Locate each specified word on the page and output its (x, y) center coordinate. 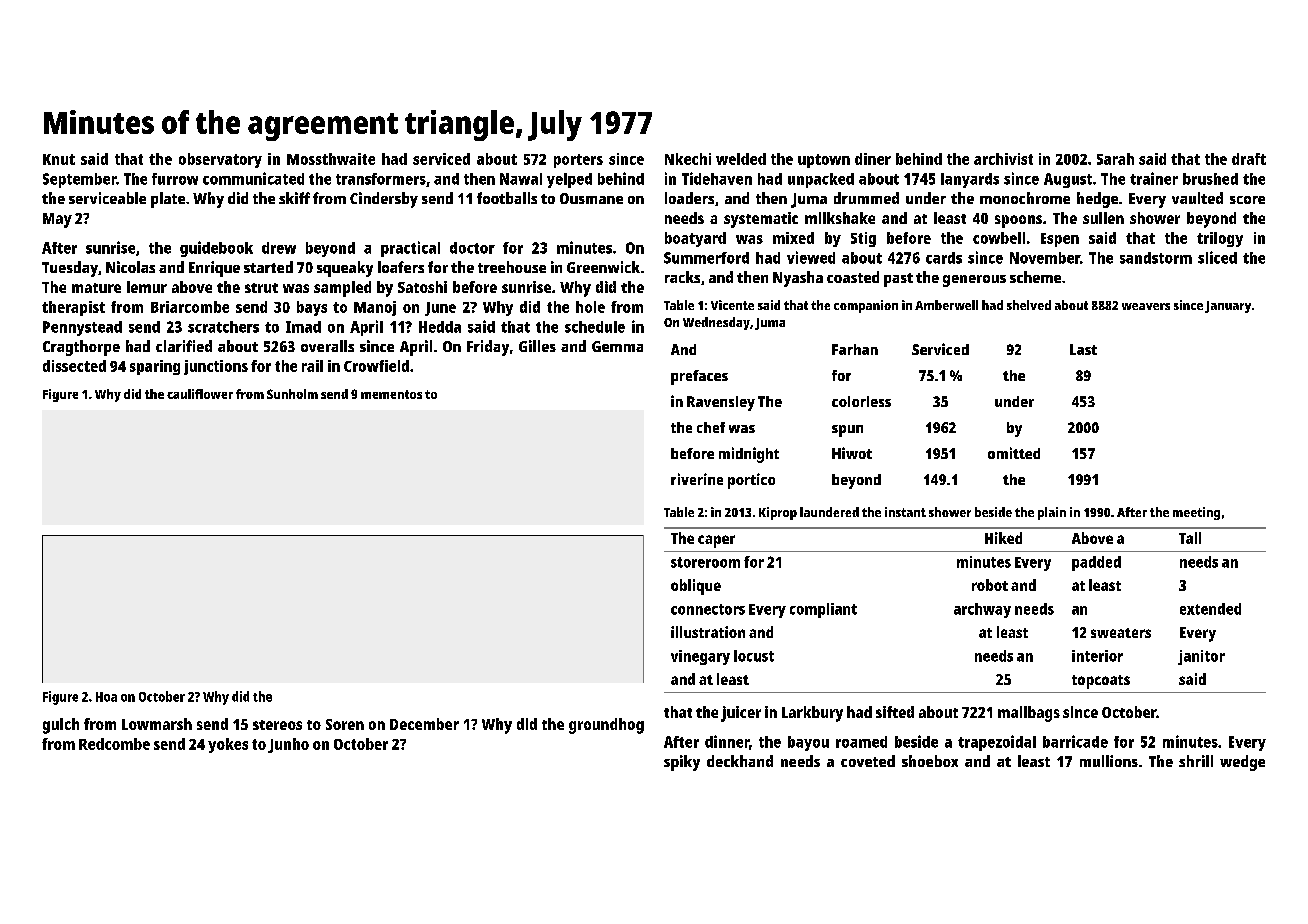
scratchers (223, 327)
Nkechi (688, 159)
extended (1210, 609)
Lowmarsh (157, 724)
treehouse (512, 267)
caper (716, 541)
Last (1083, 349)
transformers (381, 179)
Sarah (1115, 159)
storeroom (705, 562)
